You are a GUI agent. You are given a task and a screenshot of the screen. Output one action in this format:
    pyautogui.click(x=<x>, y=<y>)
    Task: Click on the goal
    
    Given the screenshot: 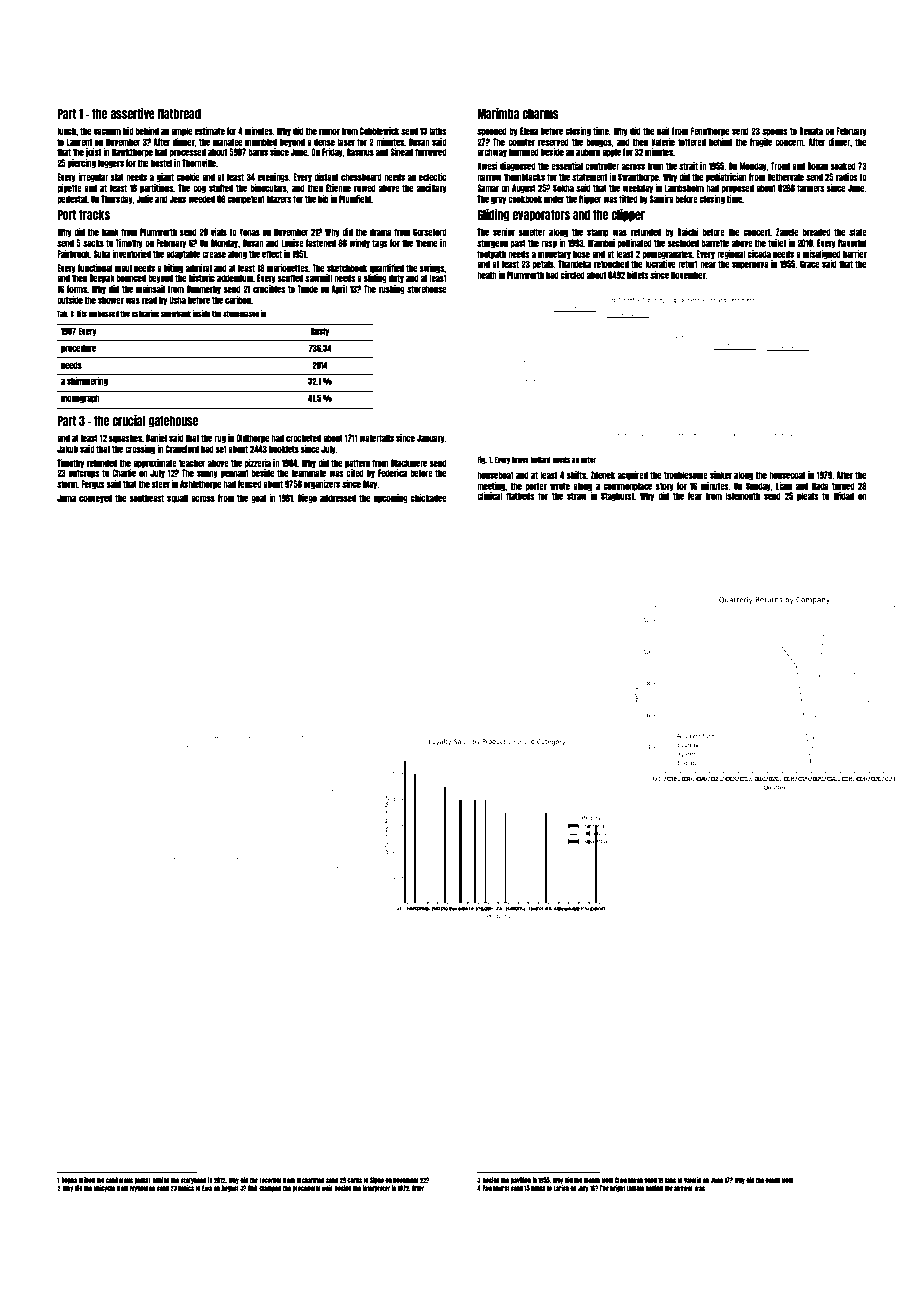 What is the action you would take?
    pyautogui.click(x=258, y=498)
